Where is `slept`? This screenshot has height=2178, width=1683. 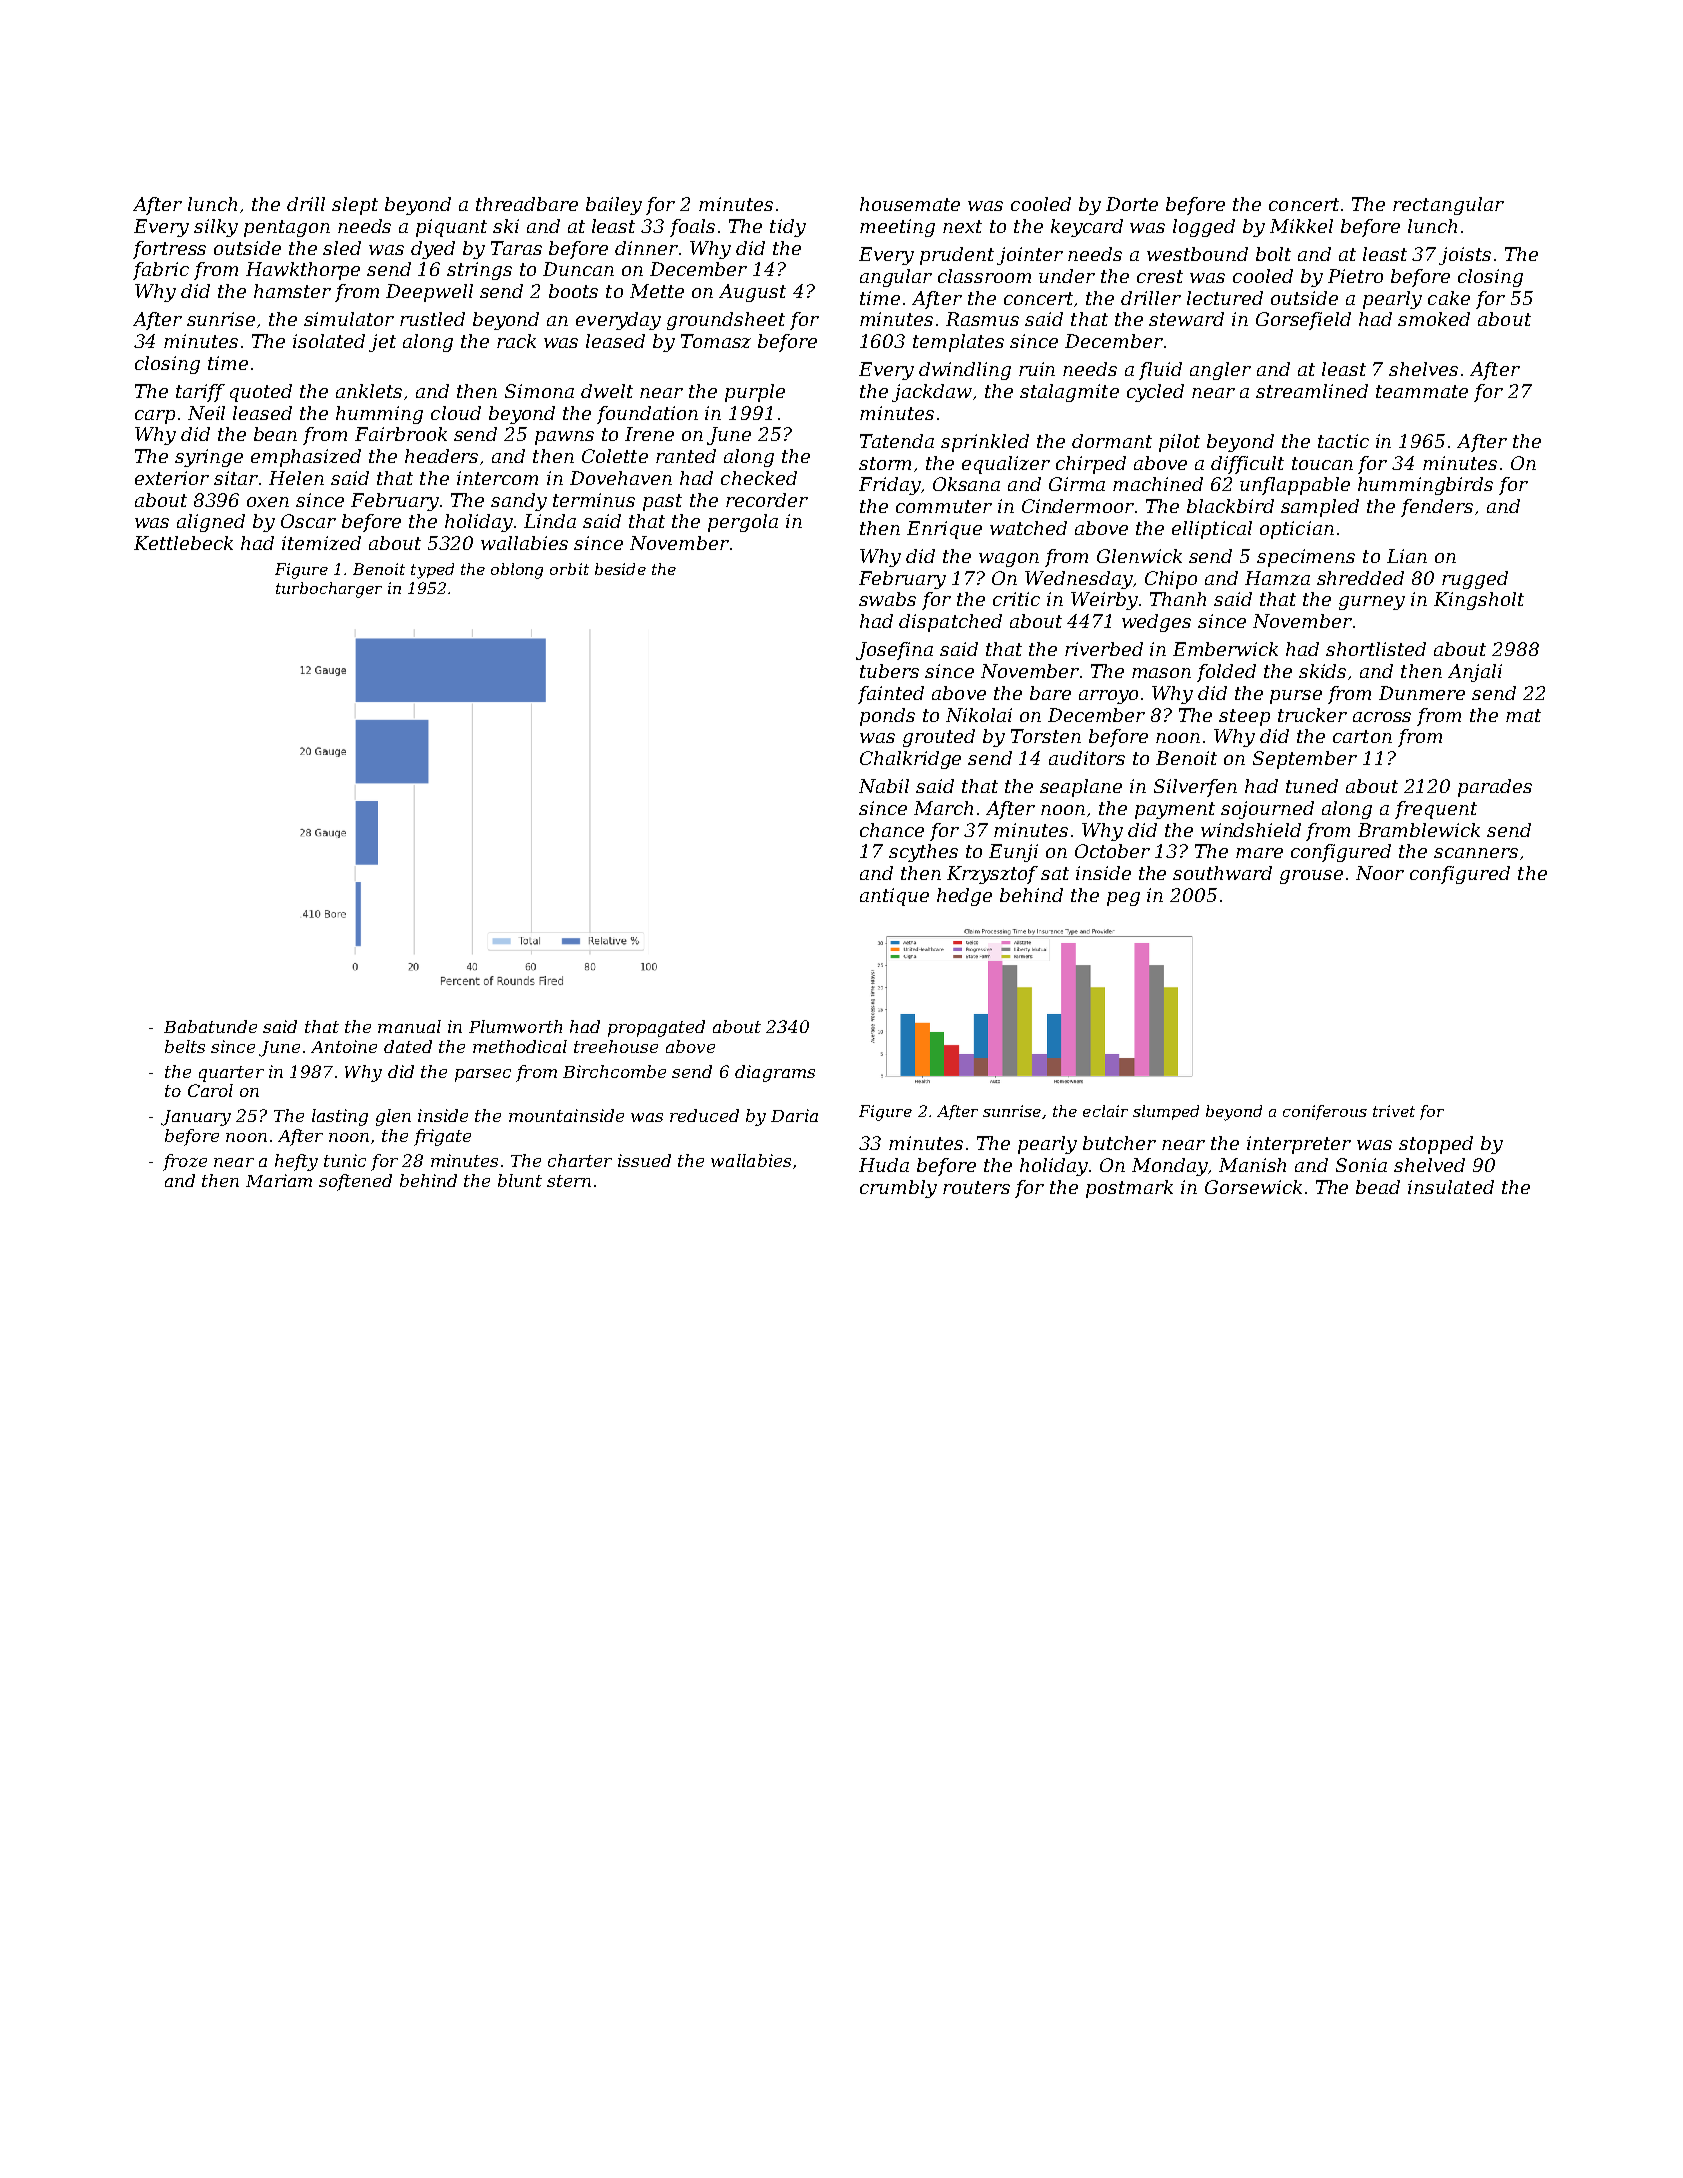
slept is located at coordinates (355, 206).
